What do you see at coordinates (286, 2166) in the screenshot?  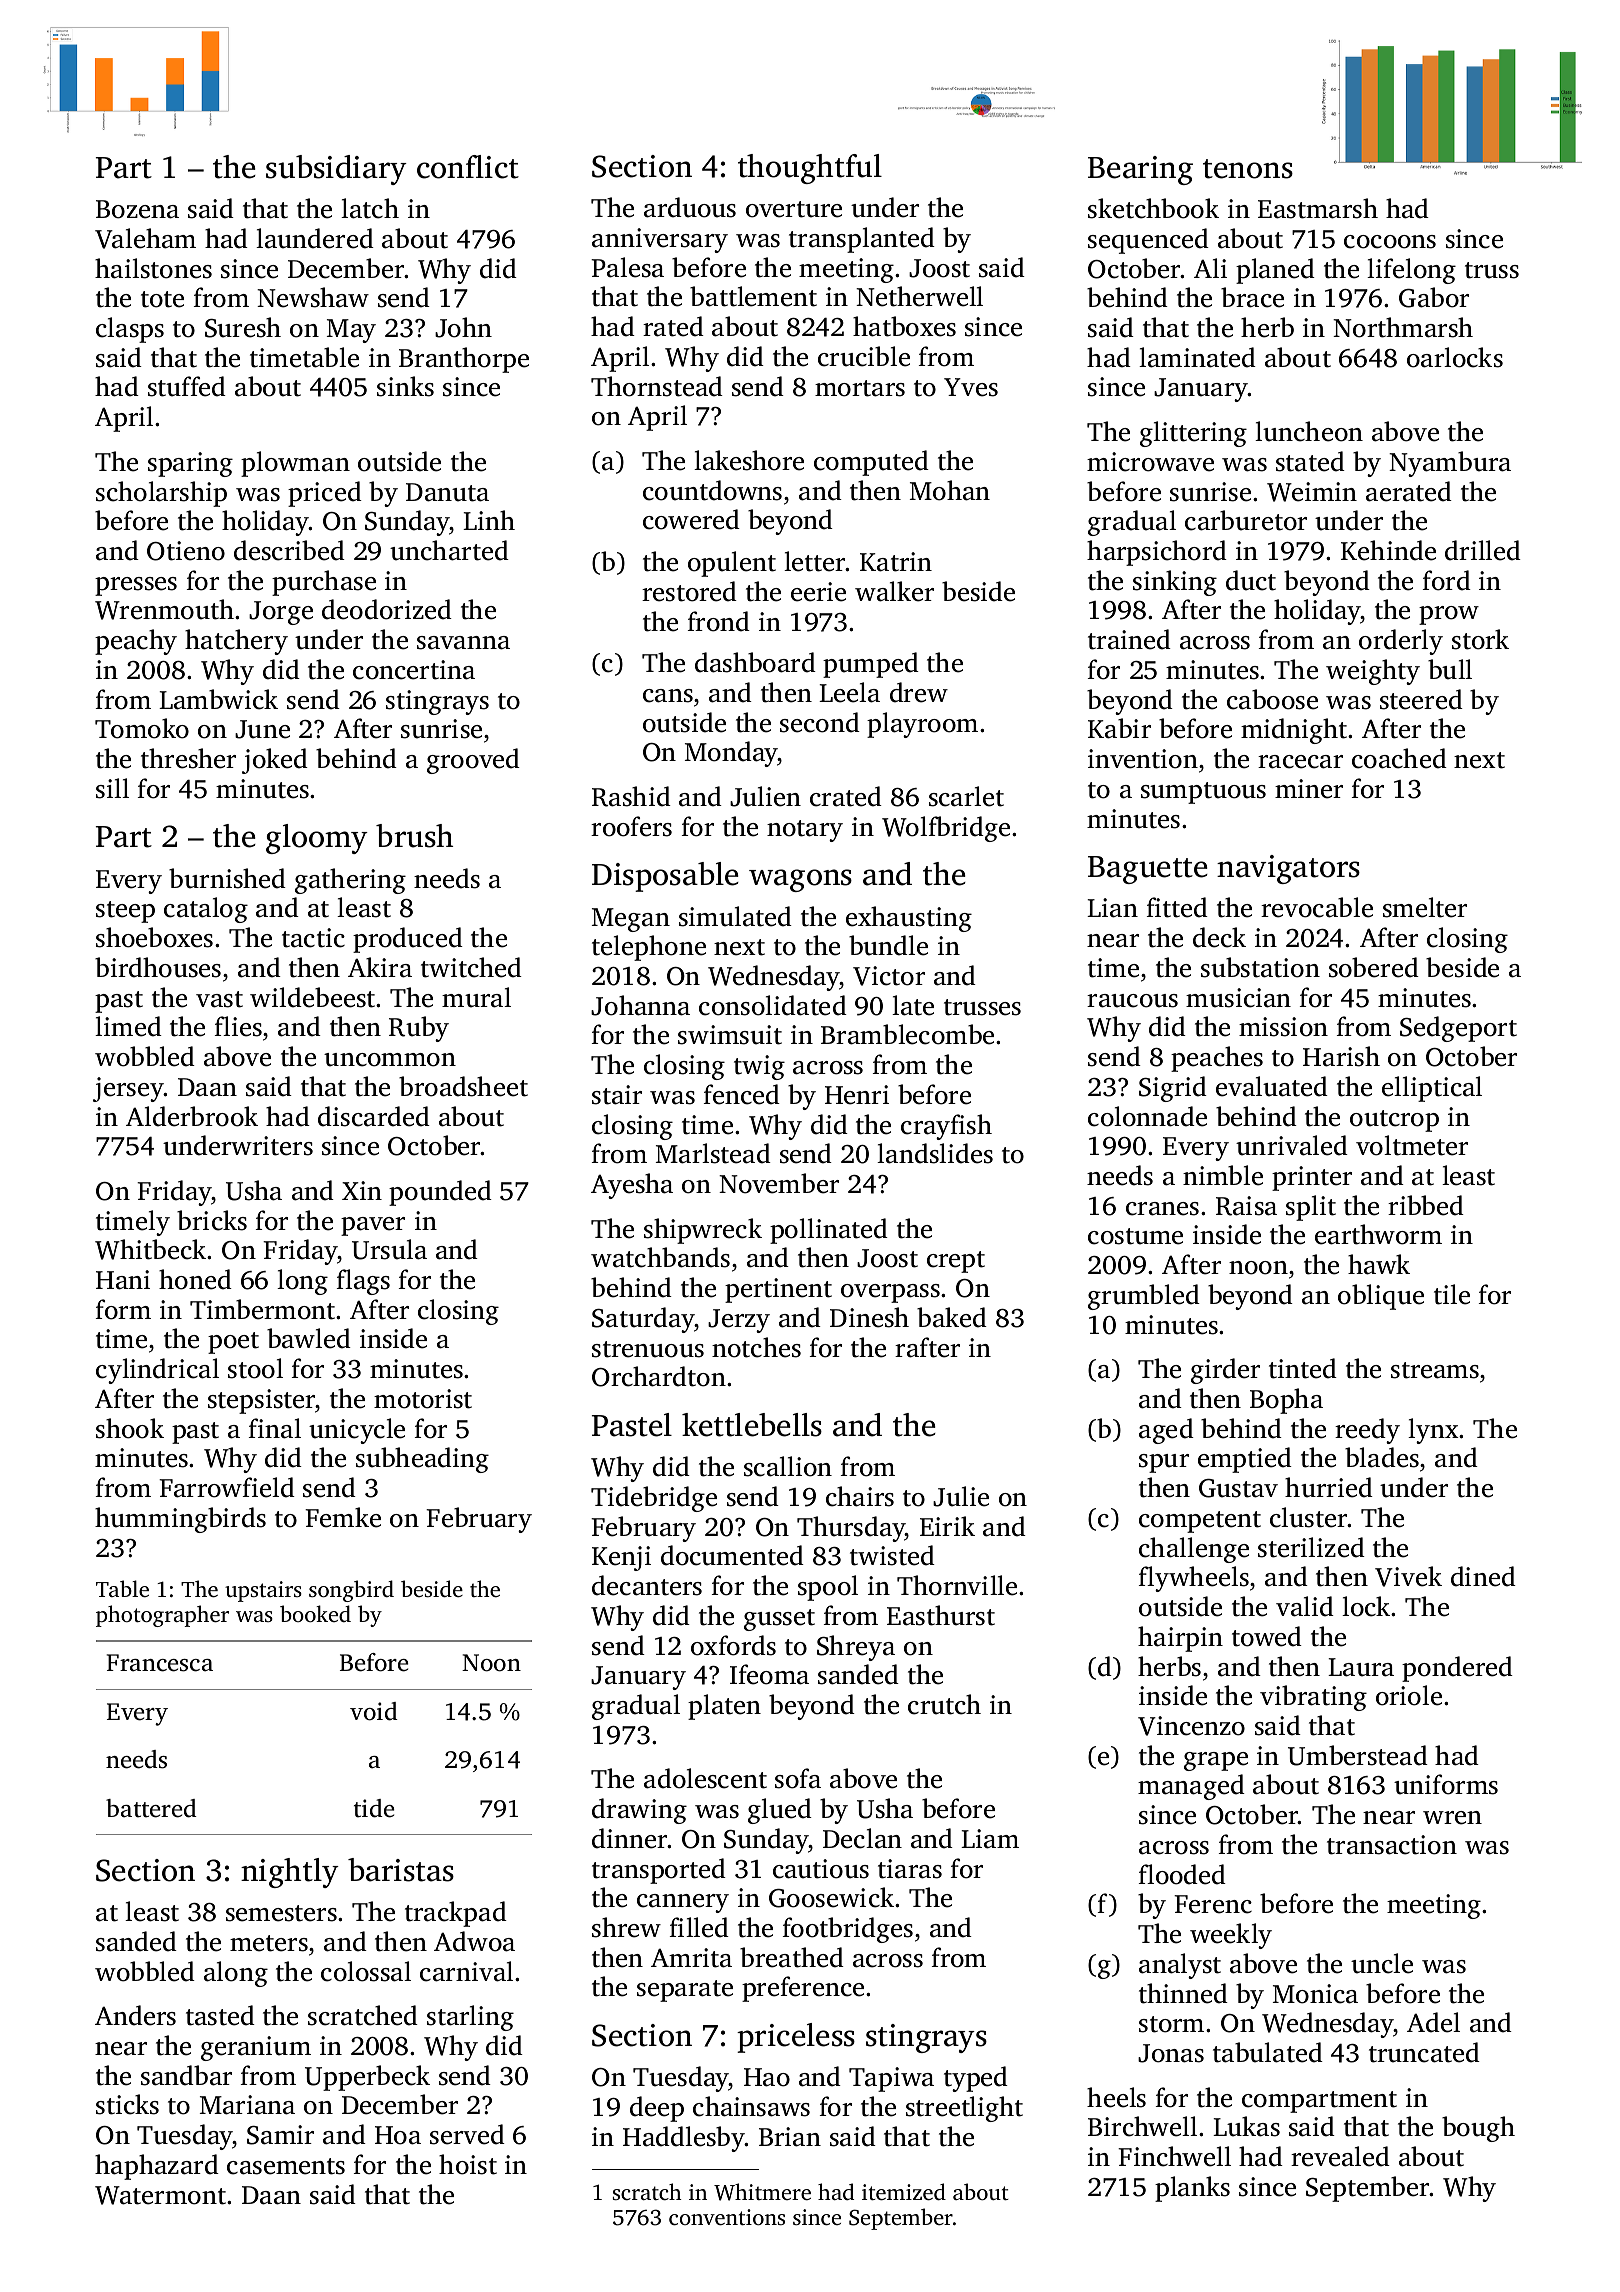 I see `casements` at bounding box center [286, 2166].
